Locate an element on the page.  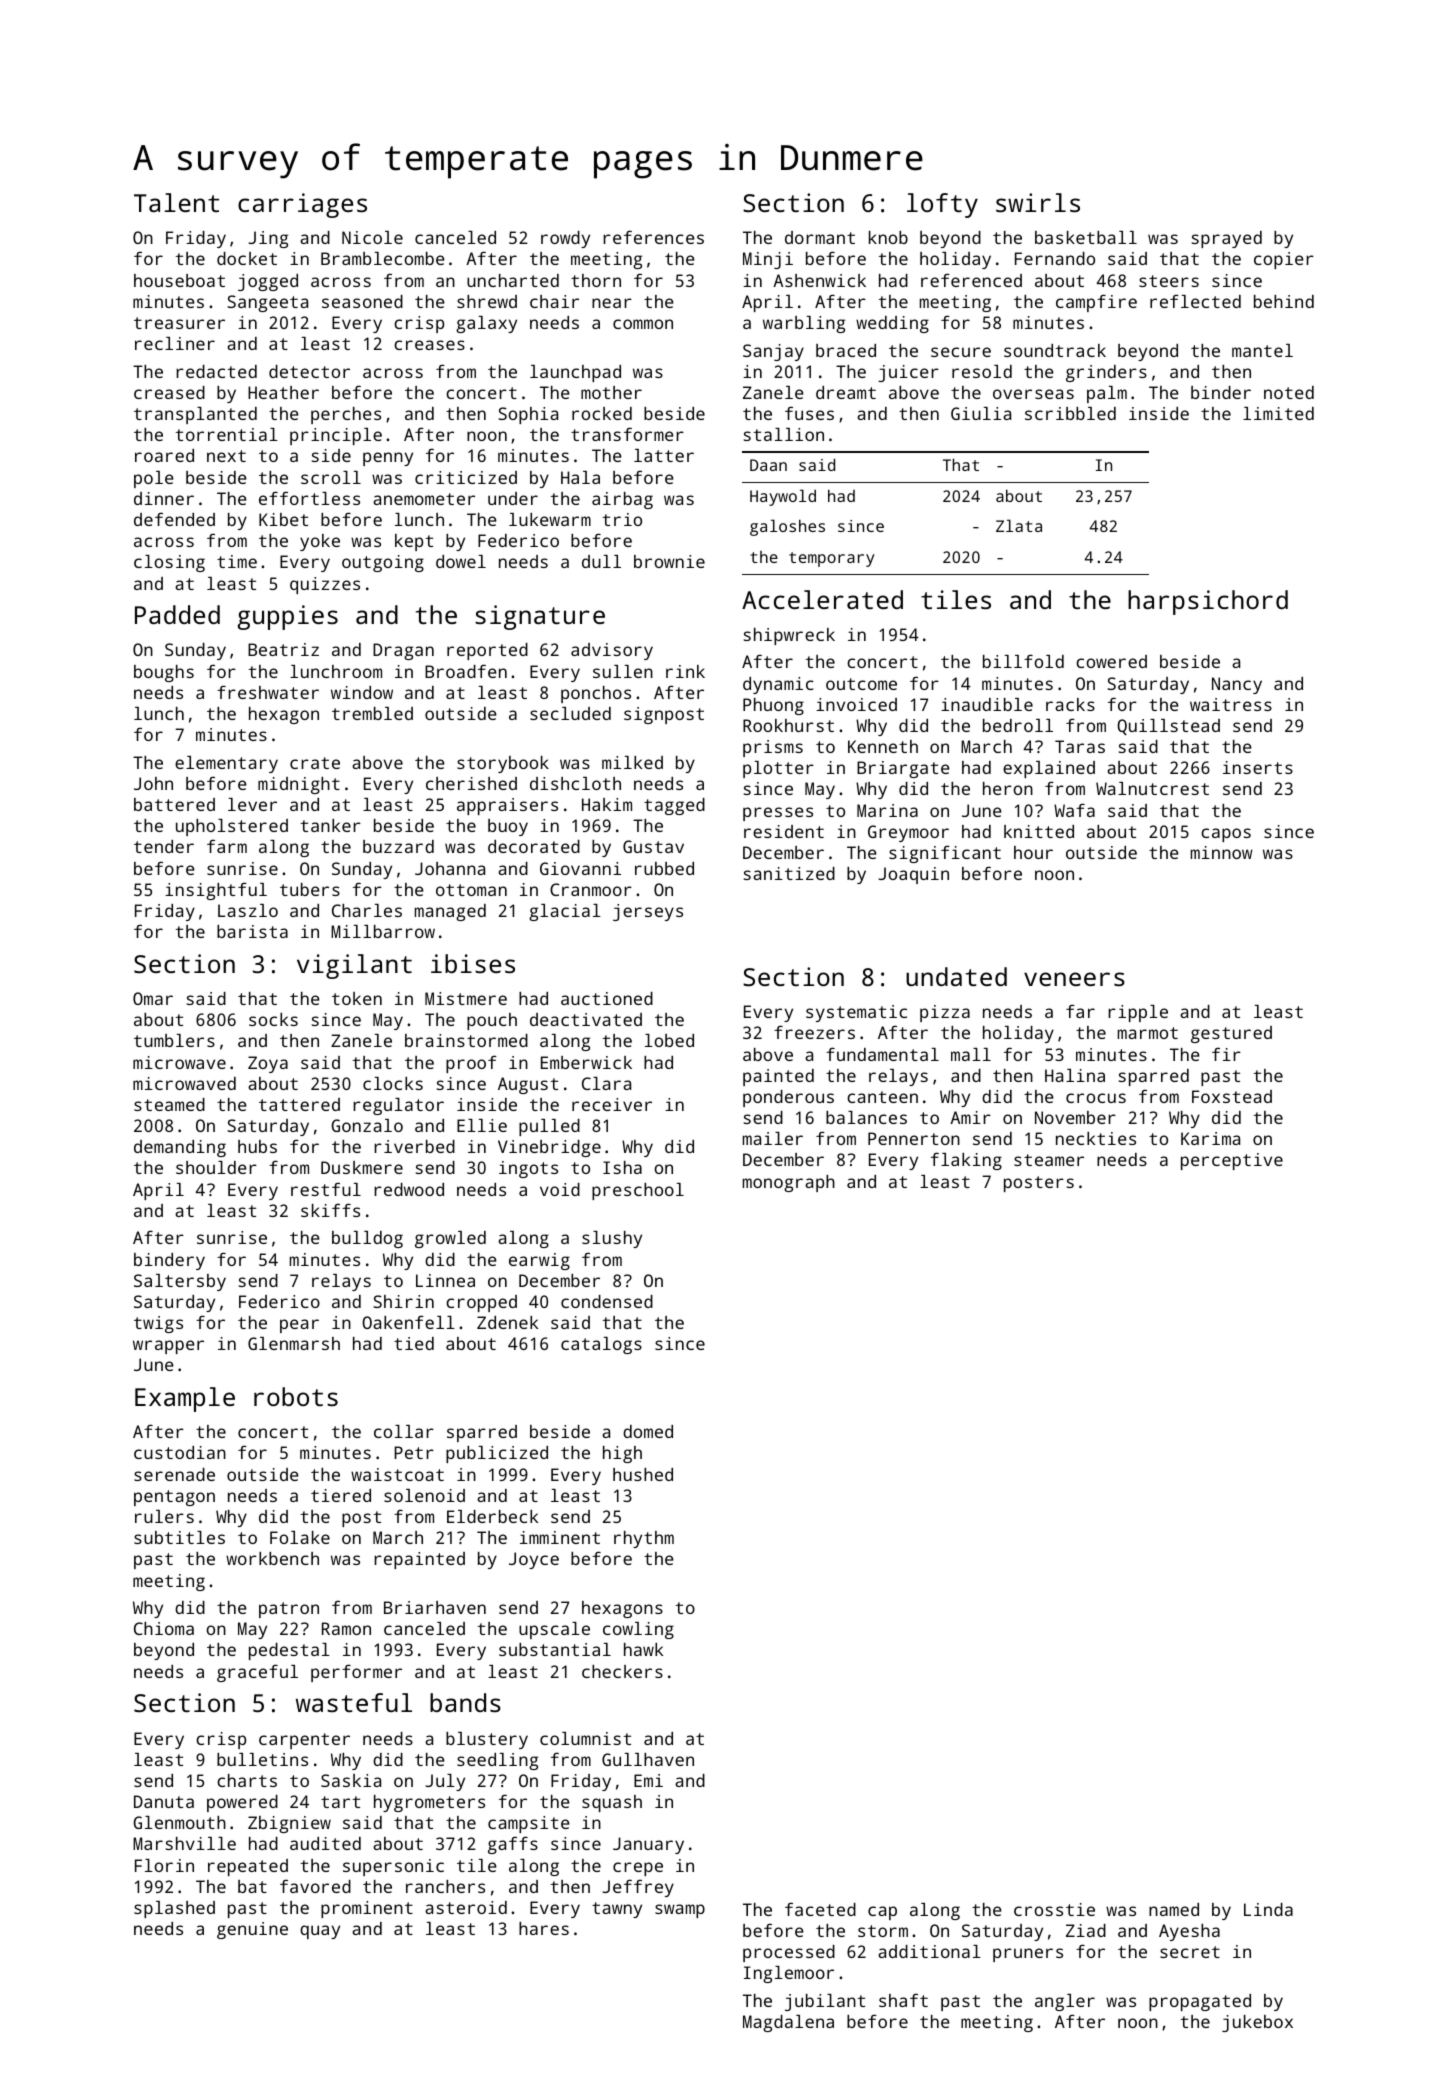
rowdy is located at coordinates (565, 239).
